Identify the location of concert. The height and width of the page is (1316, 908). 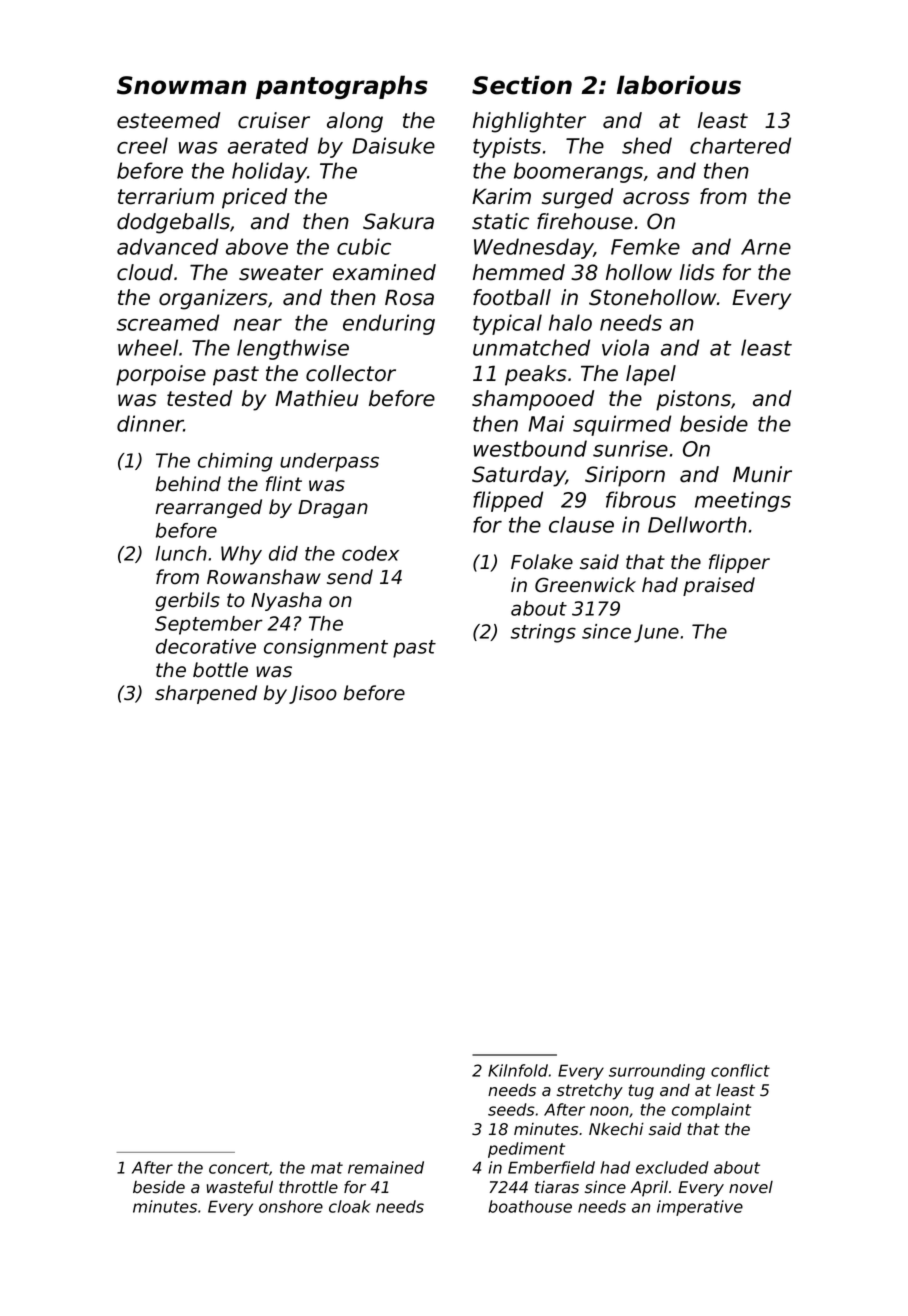
(239, 1168).
